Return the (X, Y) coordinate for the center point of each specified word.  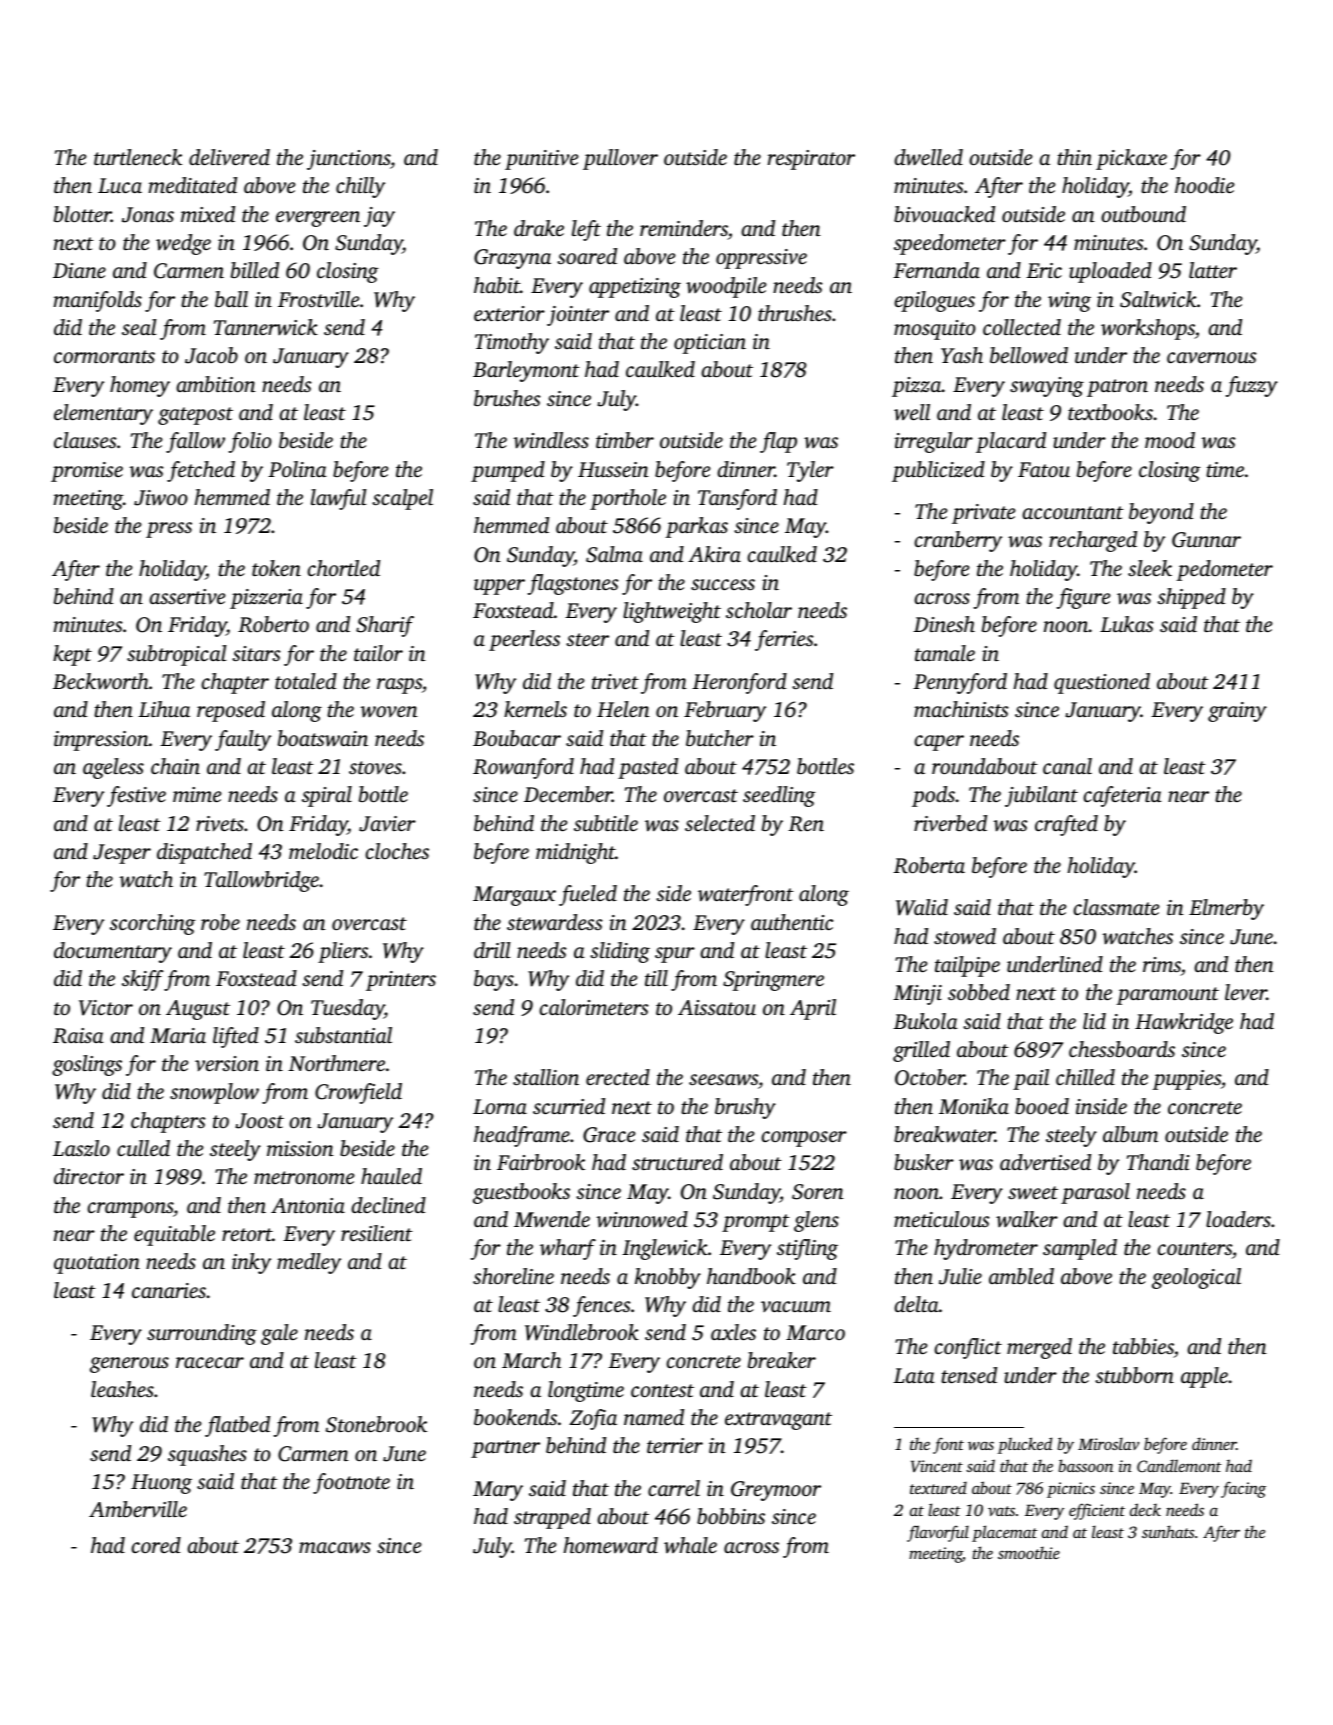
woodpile (726, 287)
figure (1084, 598)
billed (255, 270)
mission (300, 1148)
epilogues (934, 301)
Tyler (810, 471)
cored (156, 1545)
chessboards (1122, 1049)
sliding (620, 952)
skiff (143, 980)
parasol (1095, 1193)
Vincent (937, 1466)
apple (1204, 1377)
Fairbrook (541, 1162)
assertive (187, 596)
